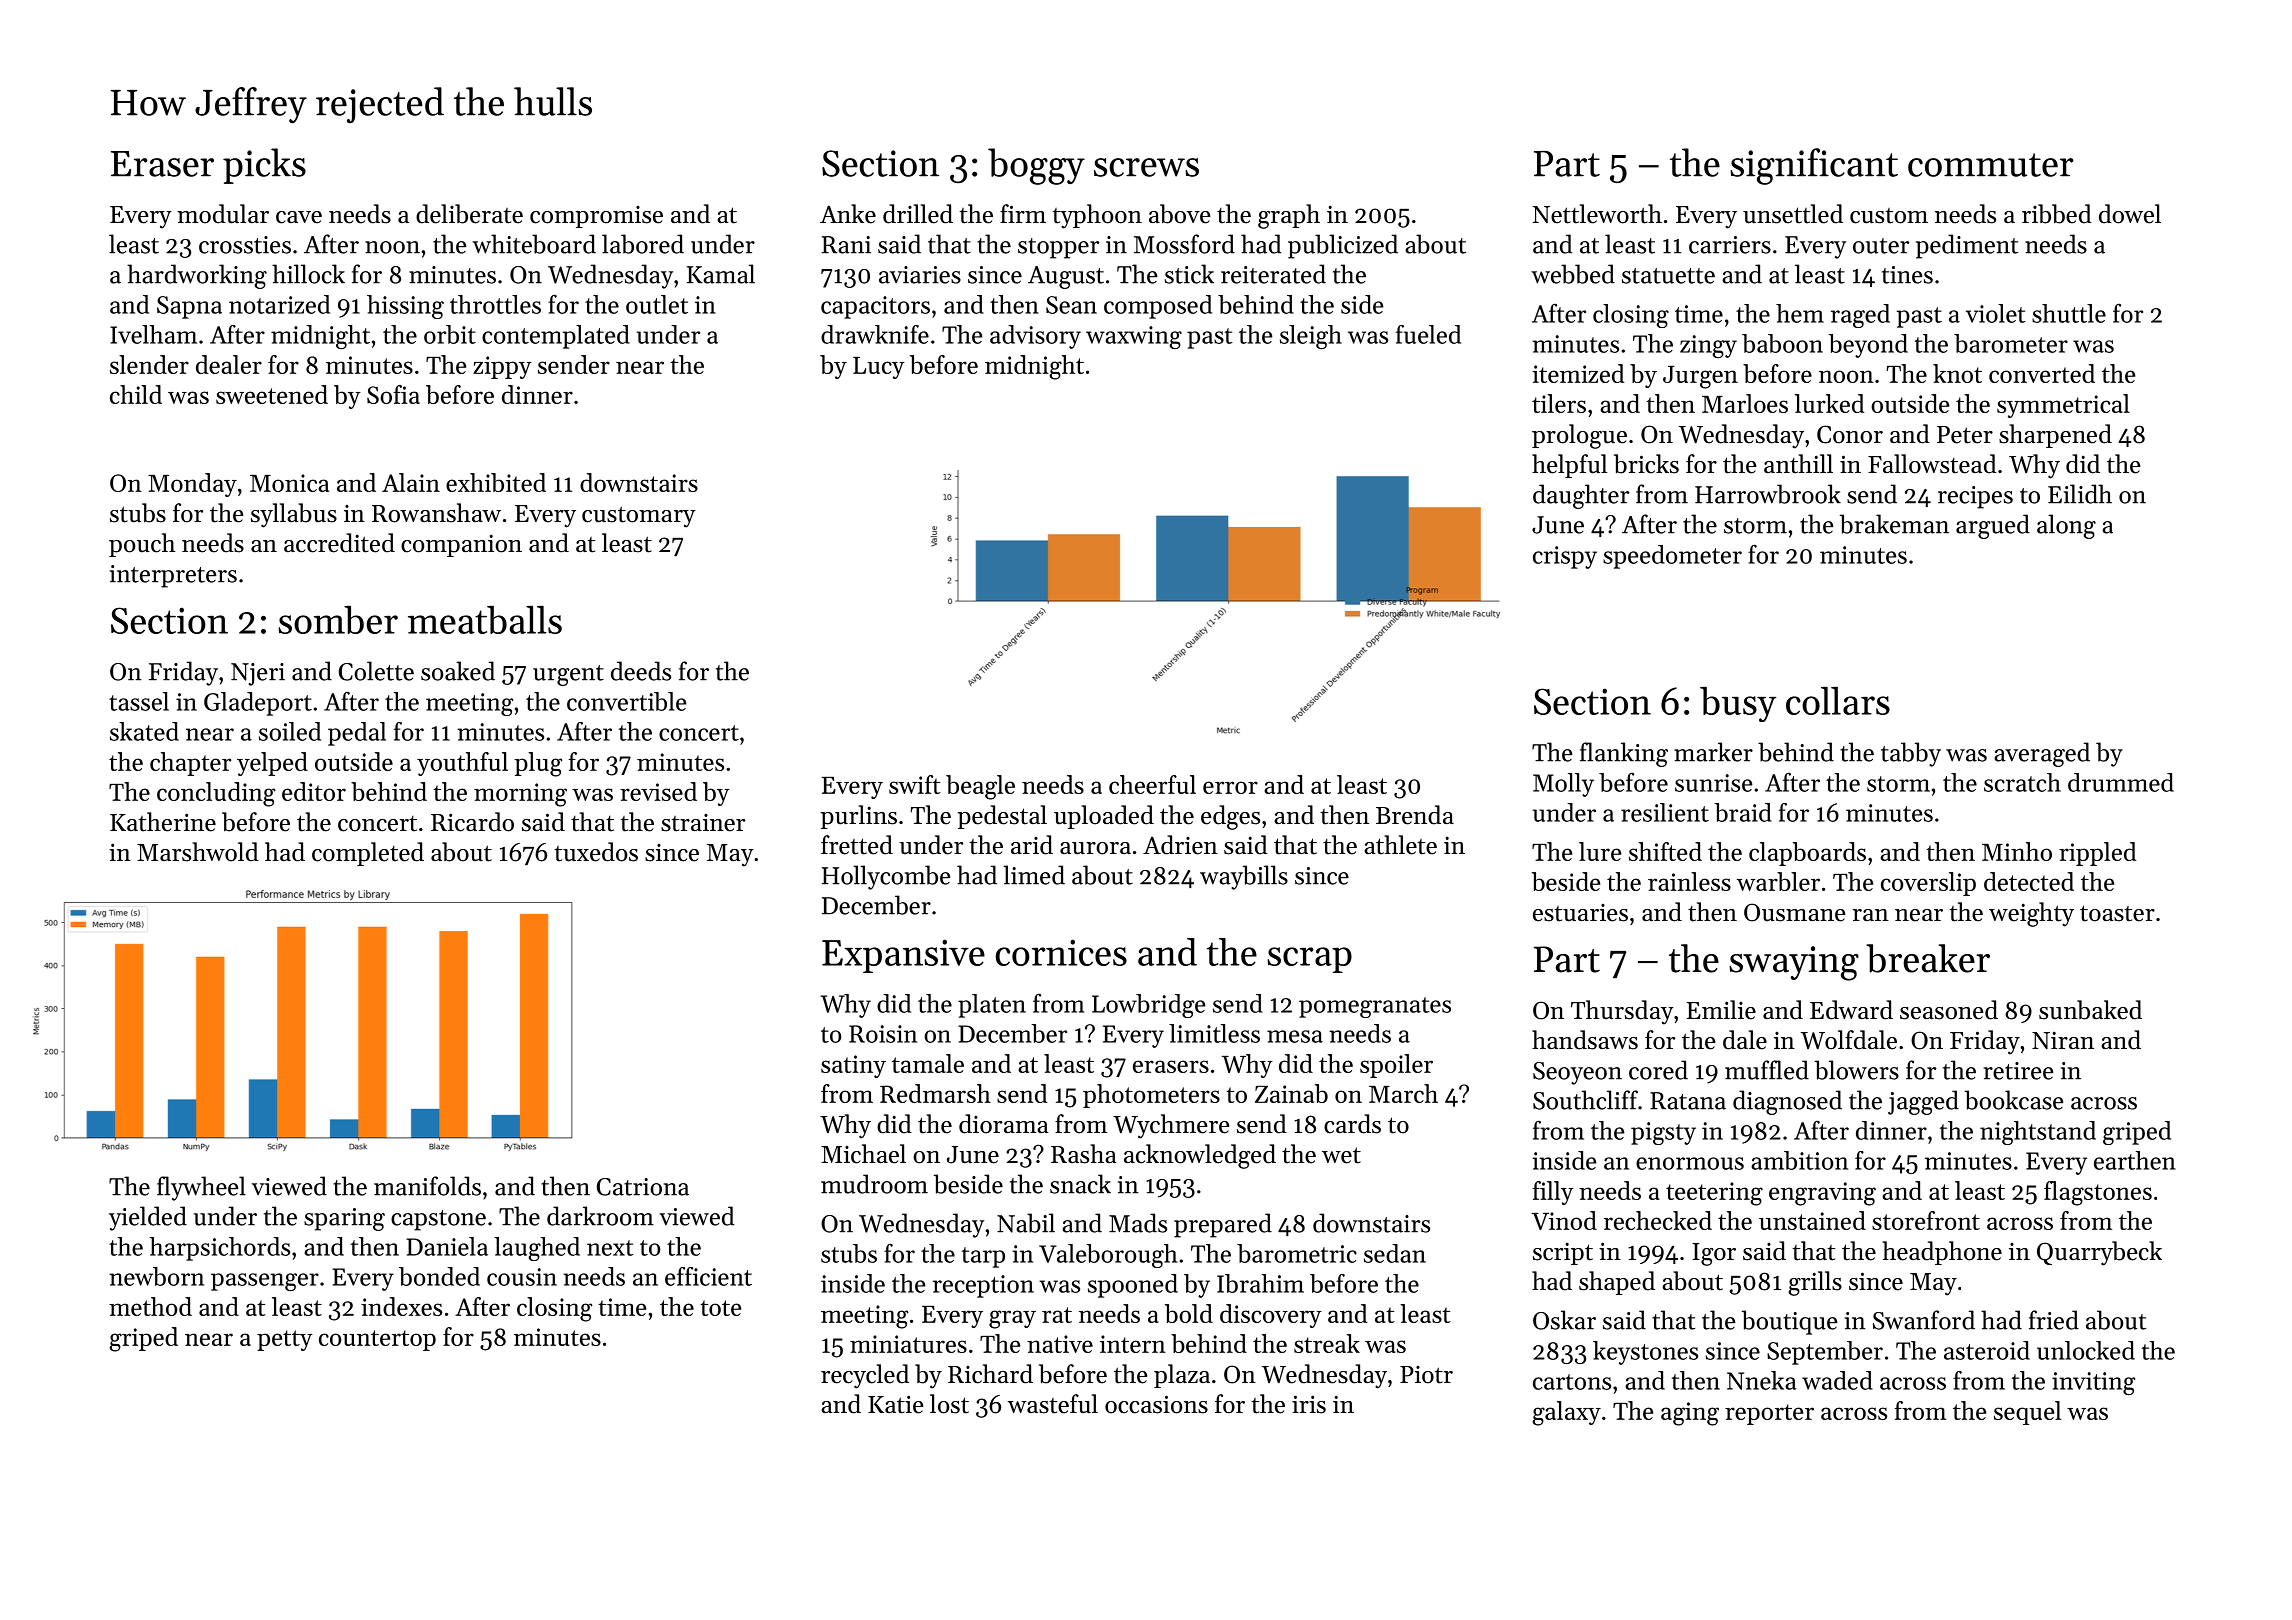 The image size is (2292, 1620). I want to click on photometers, so click(1151, 1096).
